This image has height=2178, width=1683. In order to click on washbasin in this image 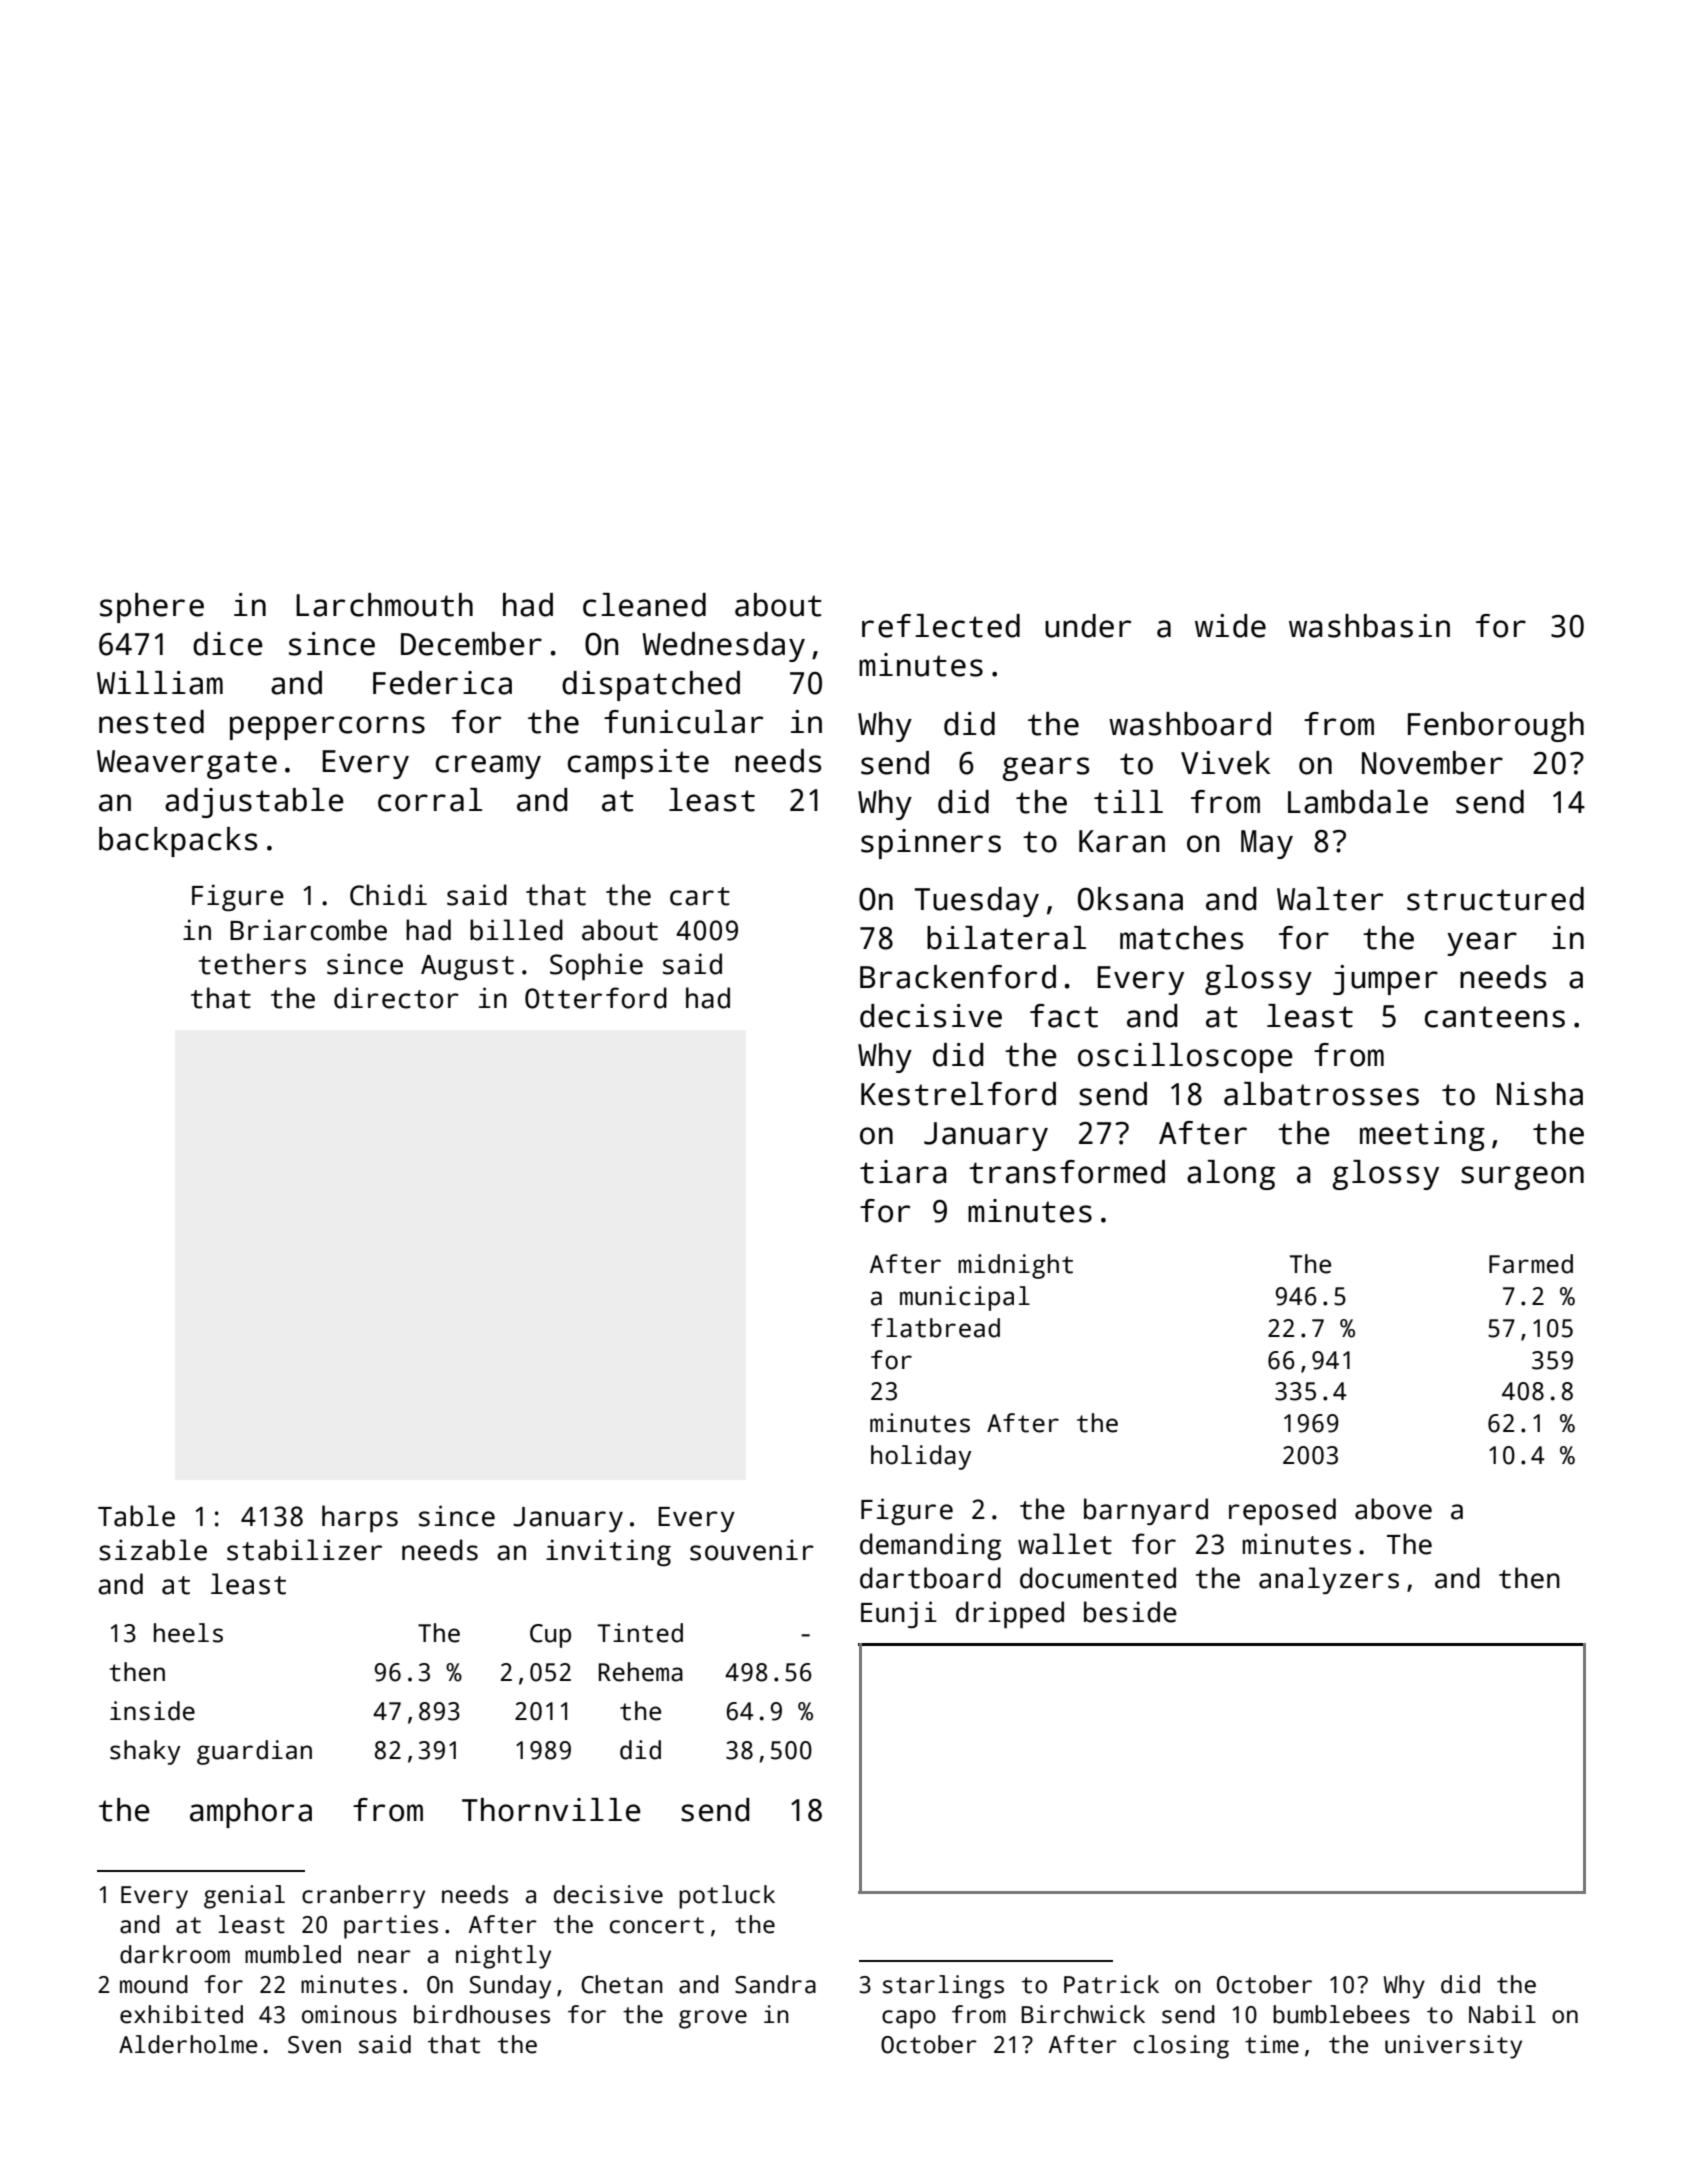, I will do `click(1369, 626)`.
